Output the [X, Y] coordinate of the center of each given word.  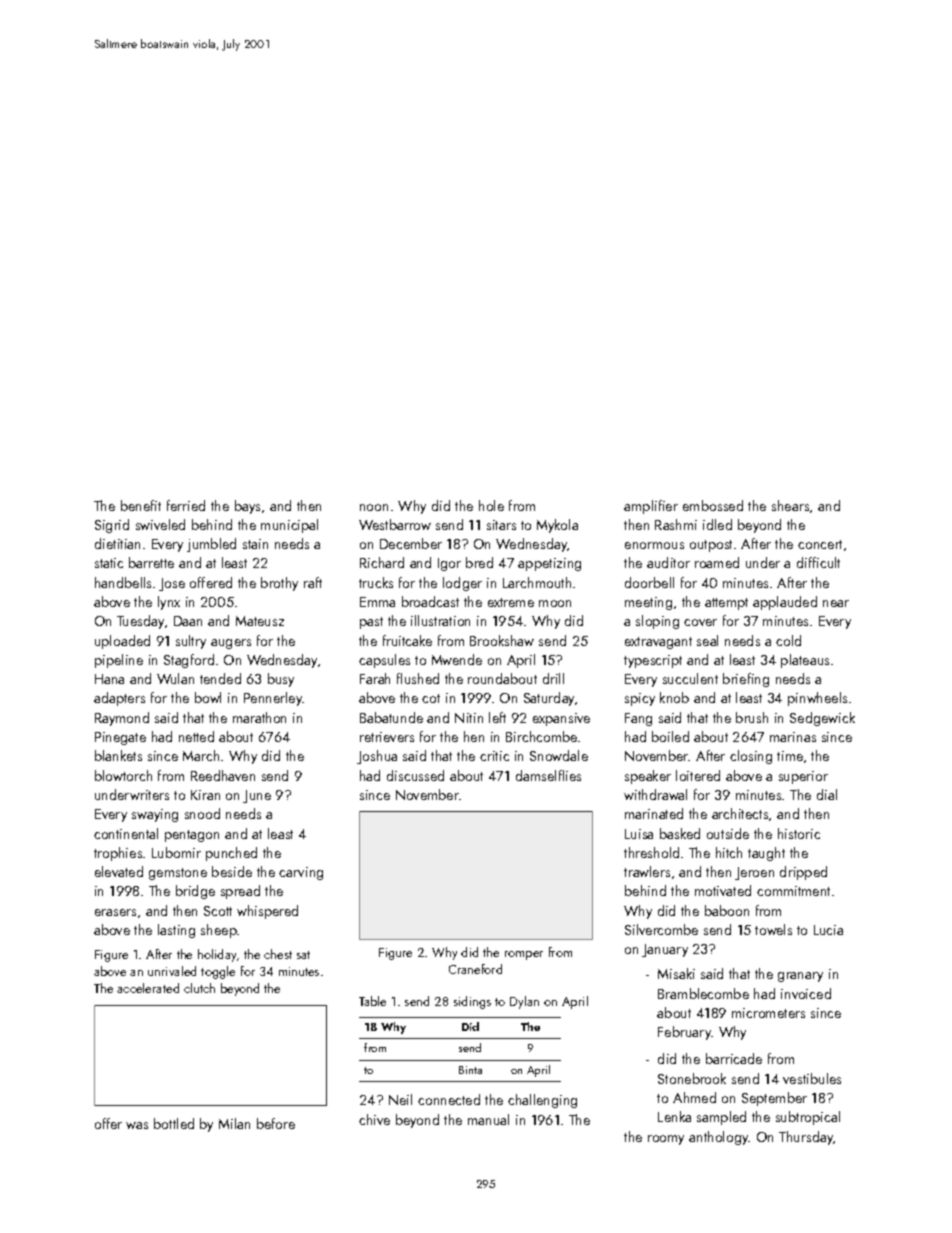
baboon [727, 910]
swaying [155, 815]
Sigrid [112, 526]
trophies [118, 854]
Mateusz [260, 621]
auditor [668, 562]
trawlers [647, 871]
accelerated [148, 988]
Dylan [524, 1002]
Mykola [557, 526]
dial [827, 794]
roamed [717, 562]
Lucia [828, 930]
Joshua [377, 757]
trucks [376, 582]
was [137, 1125]
